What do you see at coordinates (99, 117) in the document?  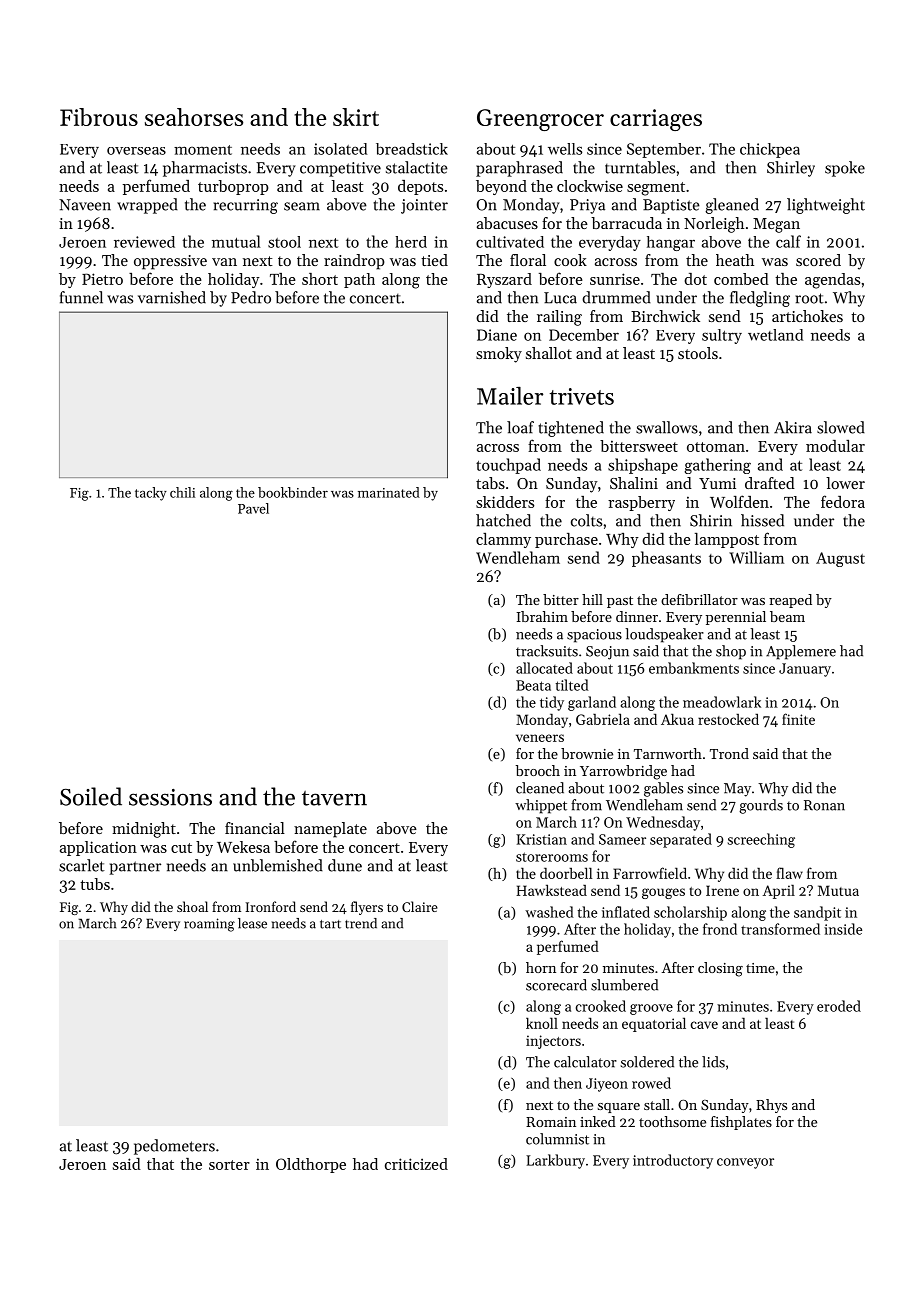 I see `Fibrous` at bounding box center [99, 117].
